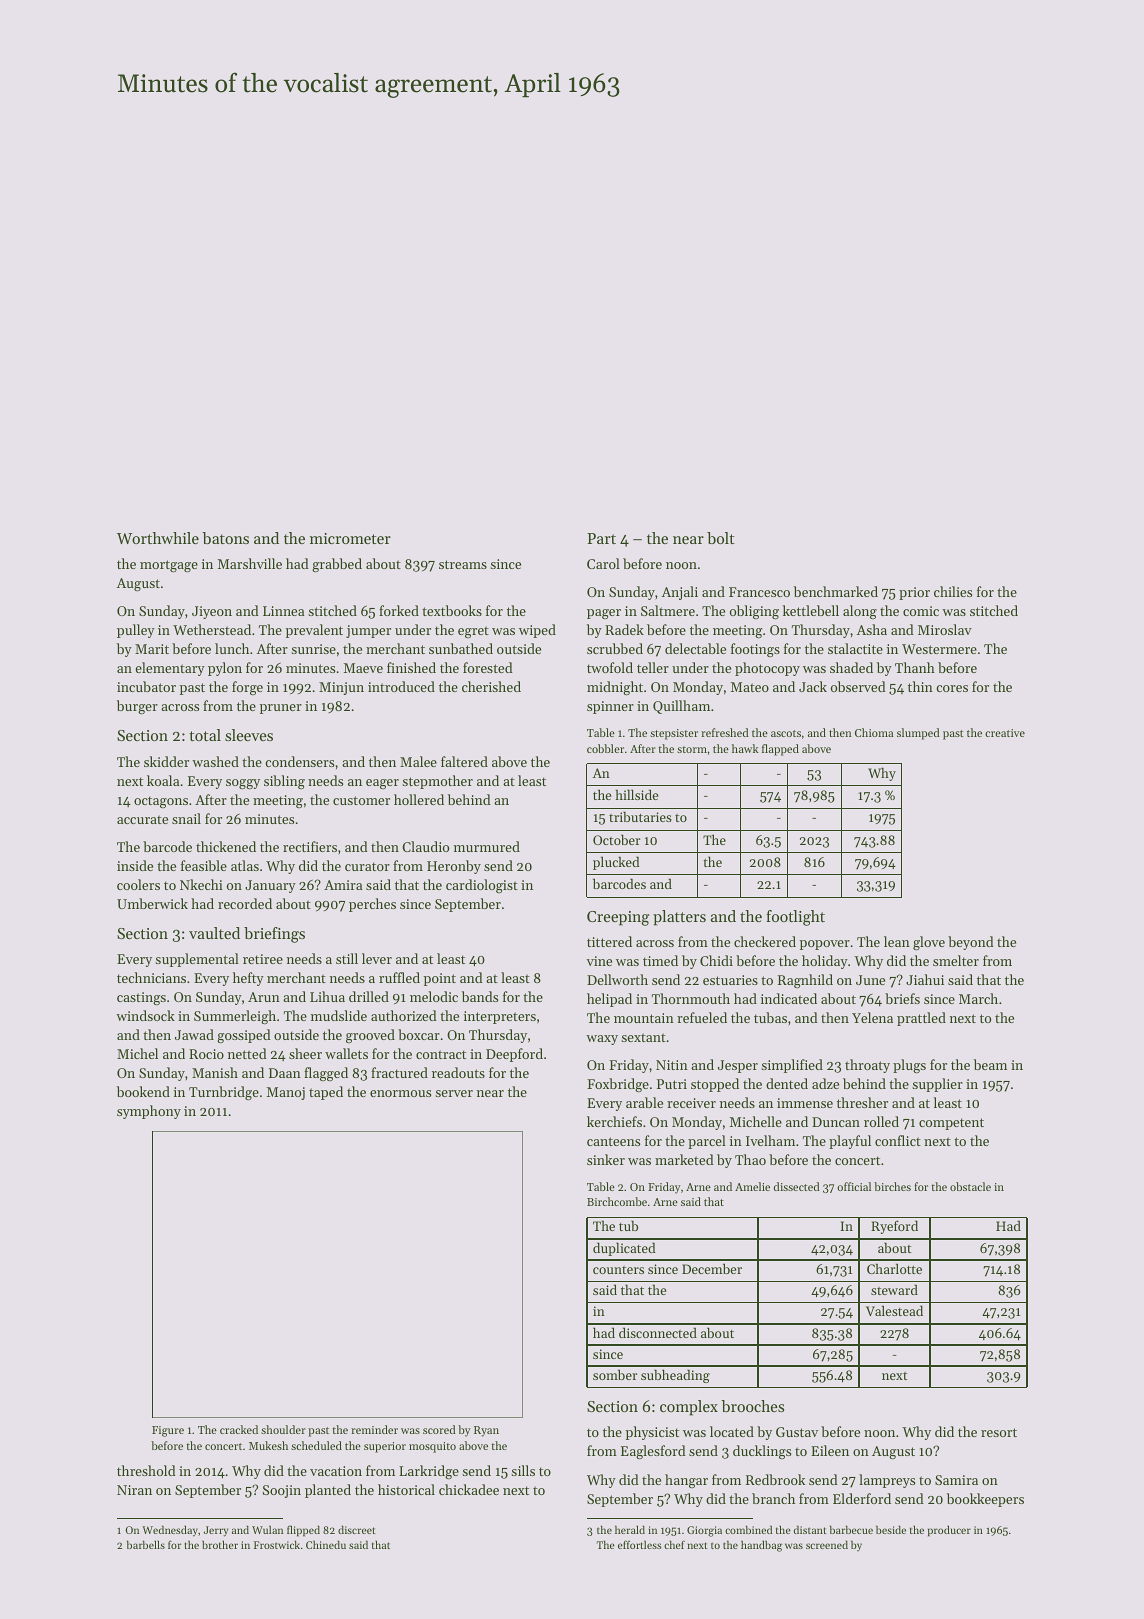 The image size is (1144, 1619). What do you see at coordinates (141, 998) in the document?
I see `castings` at bounding box center [141, 998].
